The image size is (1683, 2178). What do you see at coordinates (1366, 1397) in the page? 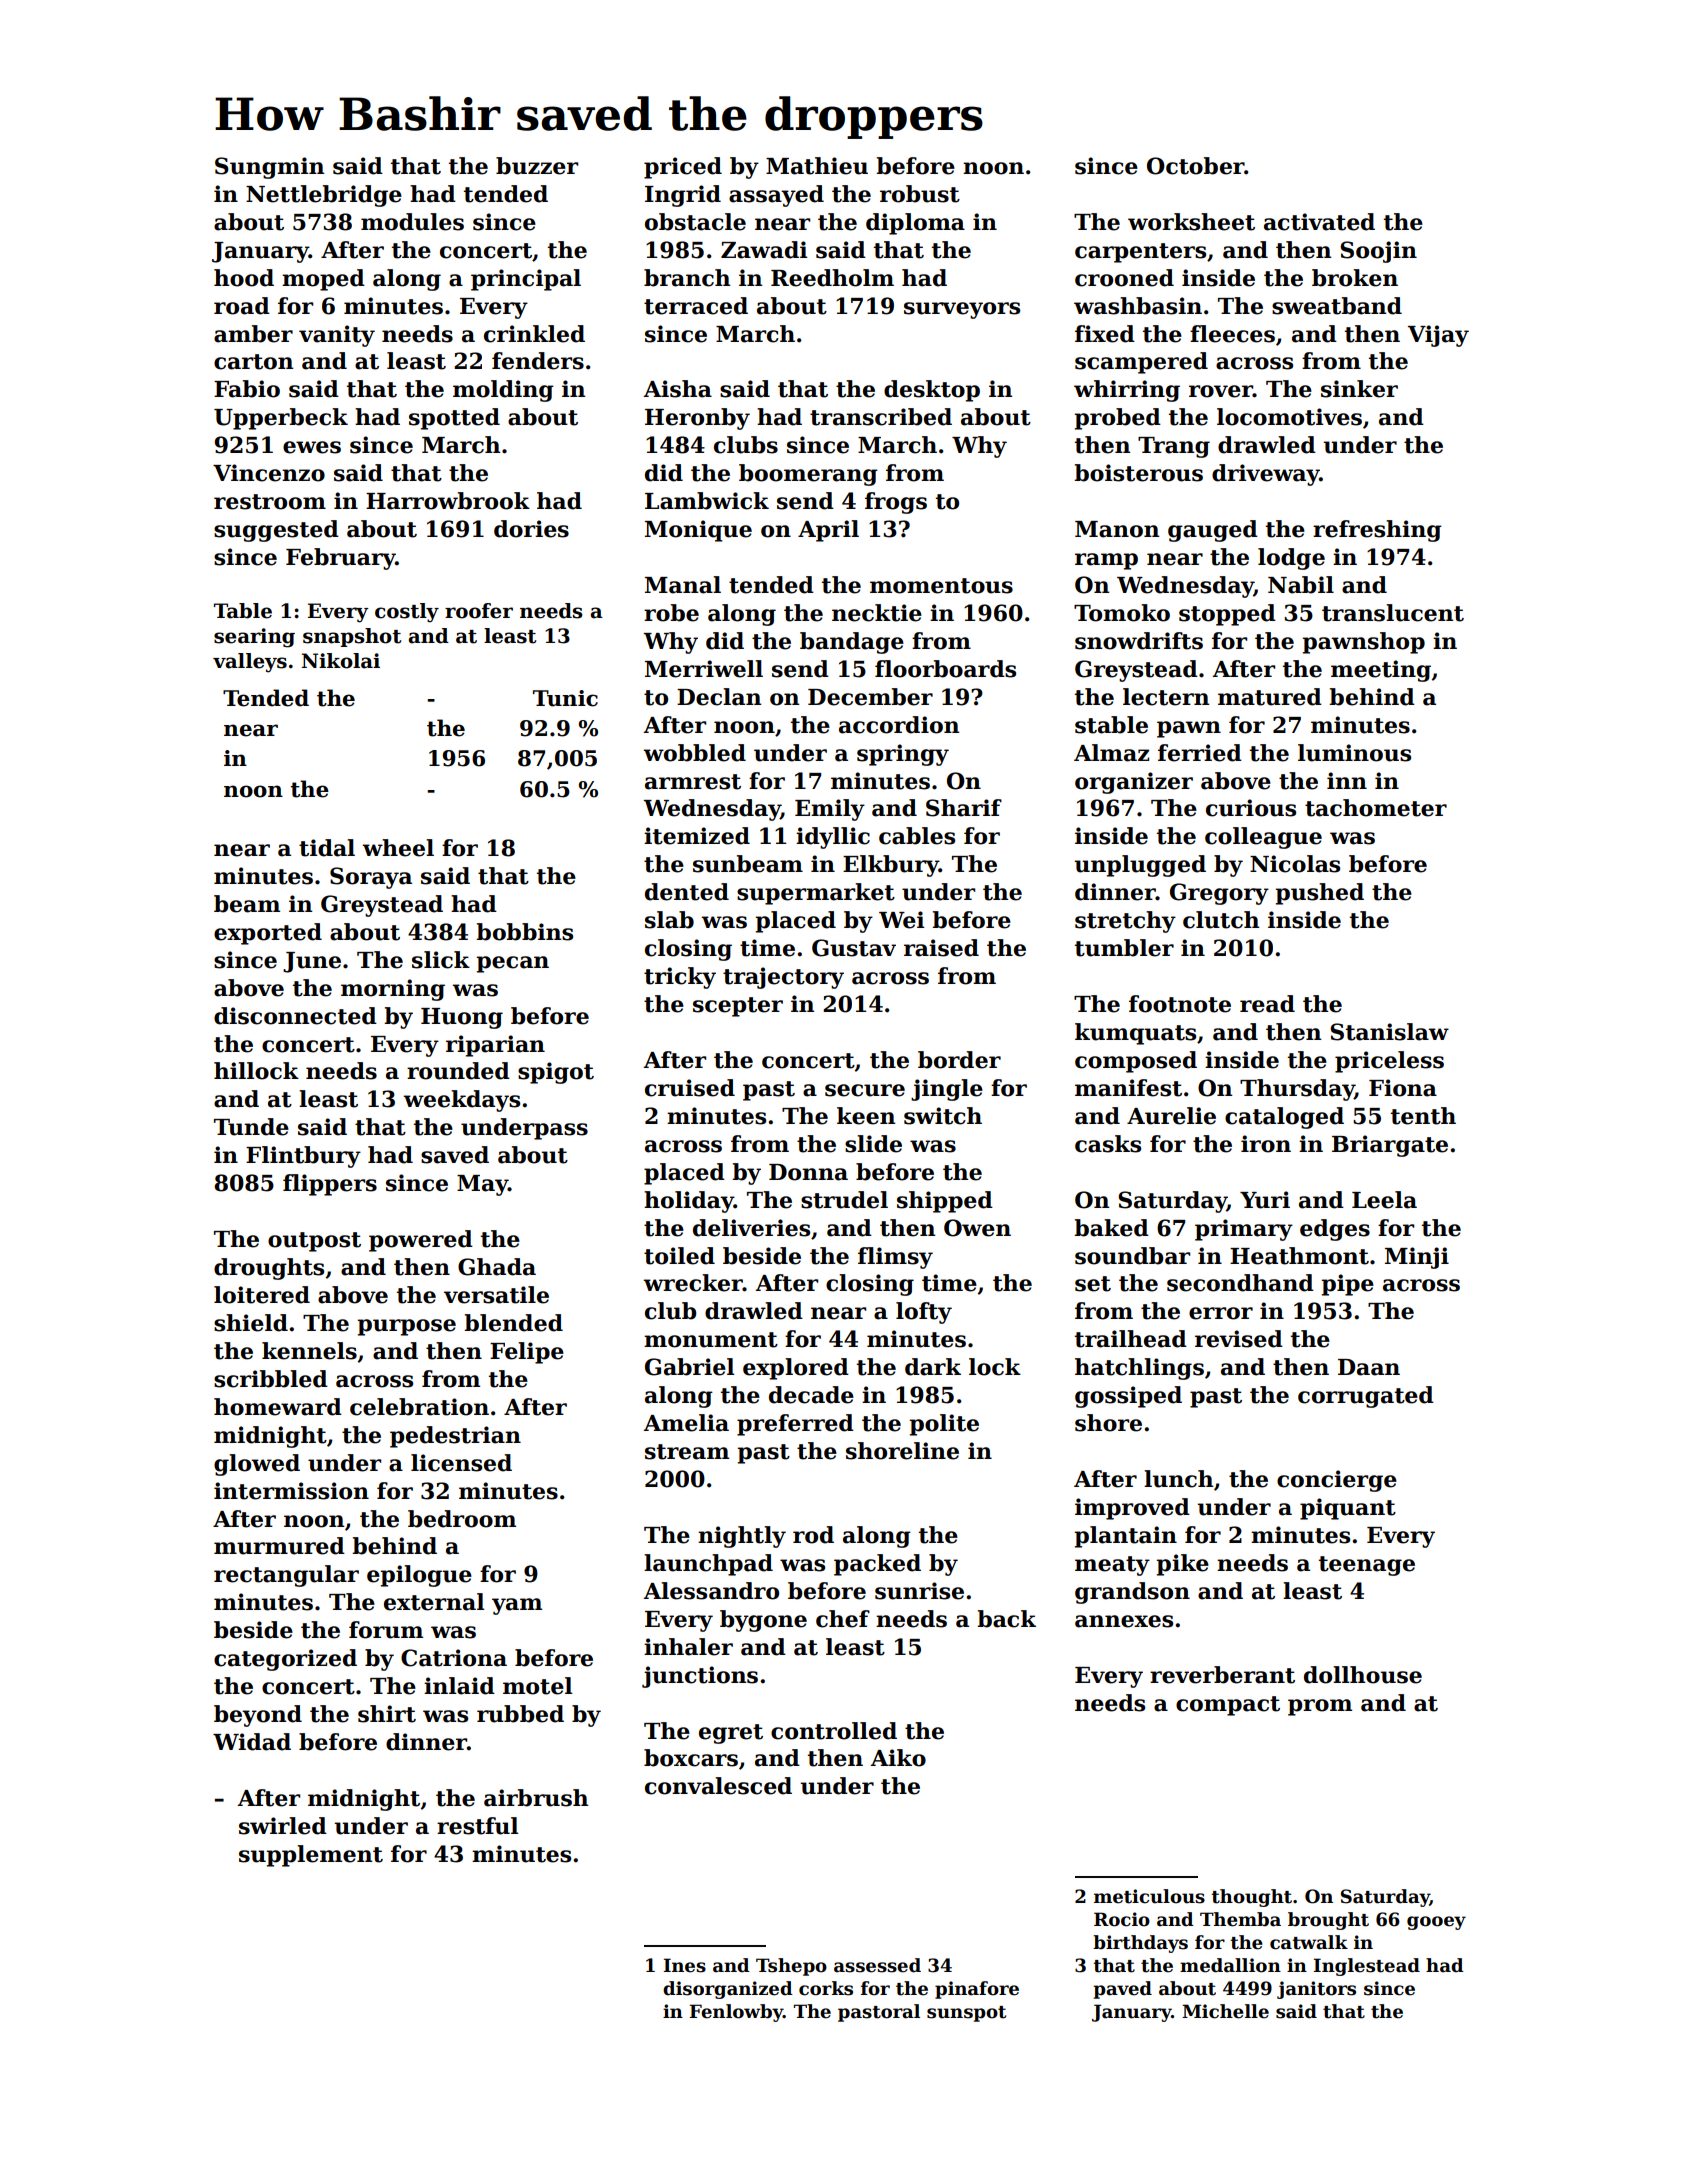
I see `corrugated` at bounding box center [1366, 1397].
